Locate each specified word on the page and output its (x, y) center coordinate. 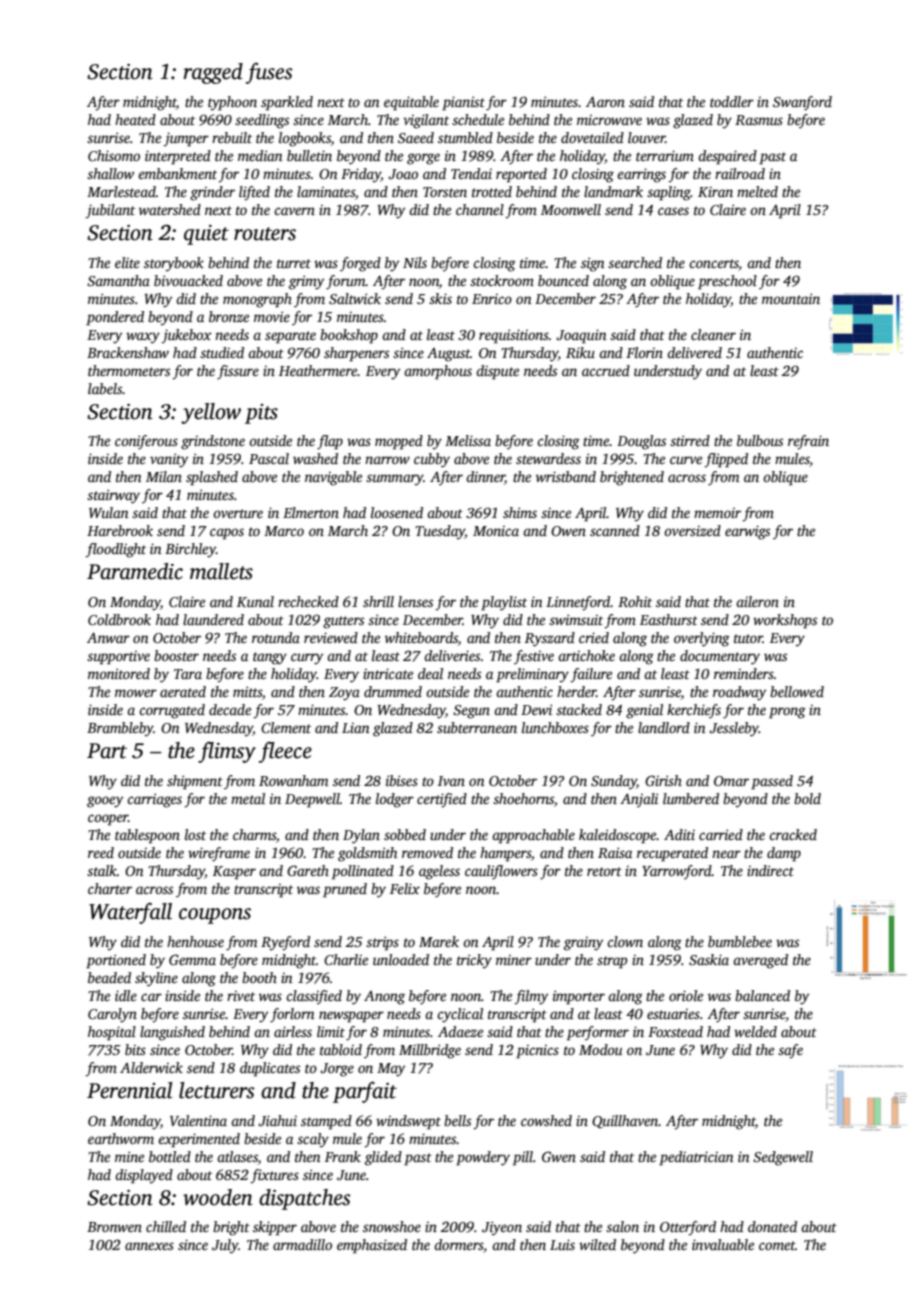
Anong (384, 998)
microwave (609, 120)
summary (395, 480)
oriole (686, 995)
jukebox (186, 336)
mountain (791, 298)
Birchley (190, 550)
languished (172, 1033)
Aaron (605, 102)
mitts (247, 691)
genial (644, 711)
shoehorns (523, 798)
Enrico (492, 299)
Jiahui (277, 1120)
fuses (269, 73)
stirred (690, 440)
